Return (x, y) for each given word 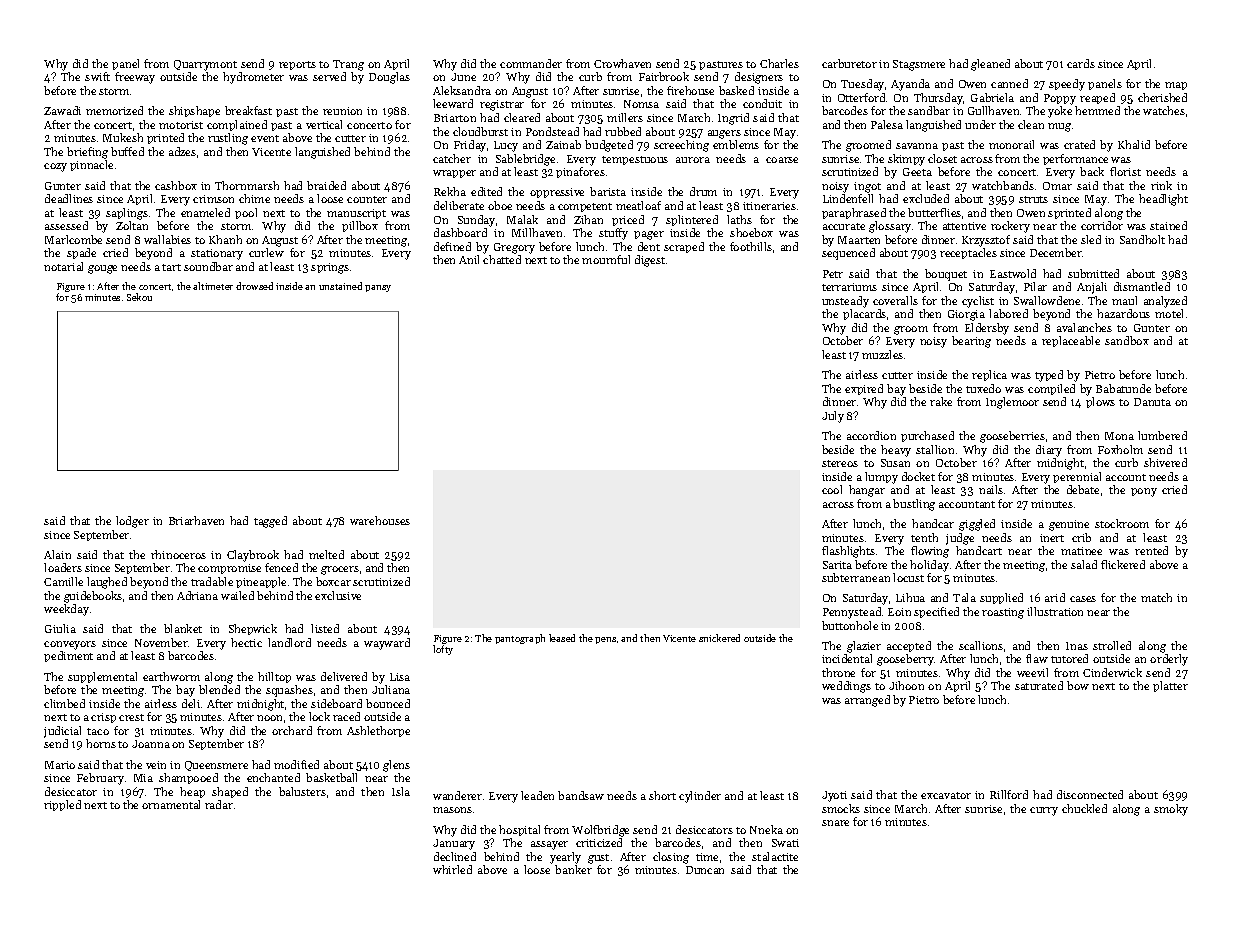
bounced (388, 703)
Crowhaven (622, 63)
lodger (132, 522)
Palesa (887, 124)
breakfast (248, 110)
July (833, 417)
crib (1081, 537)
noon (269, 718)
